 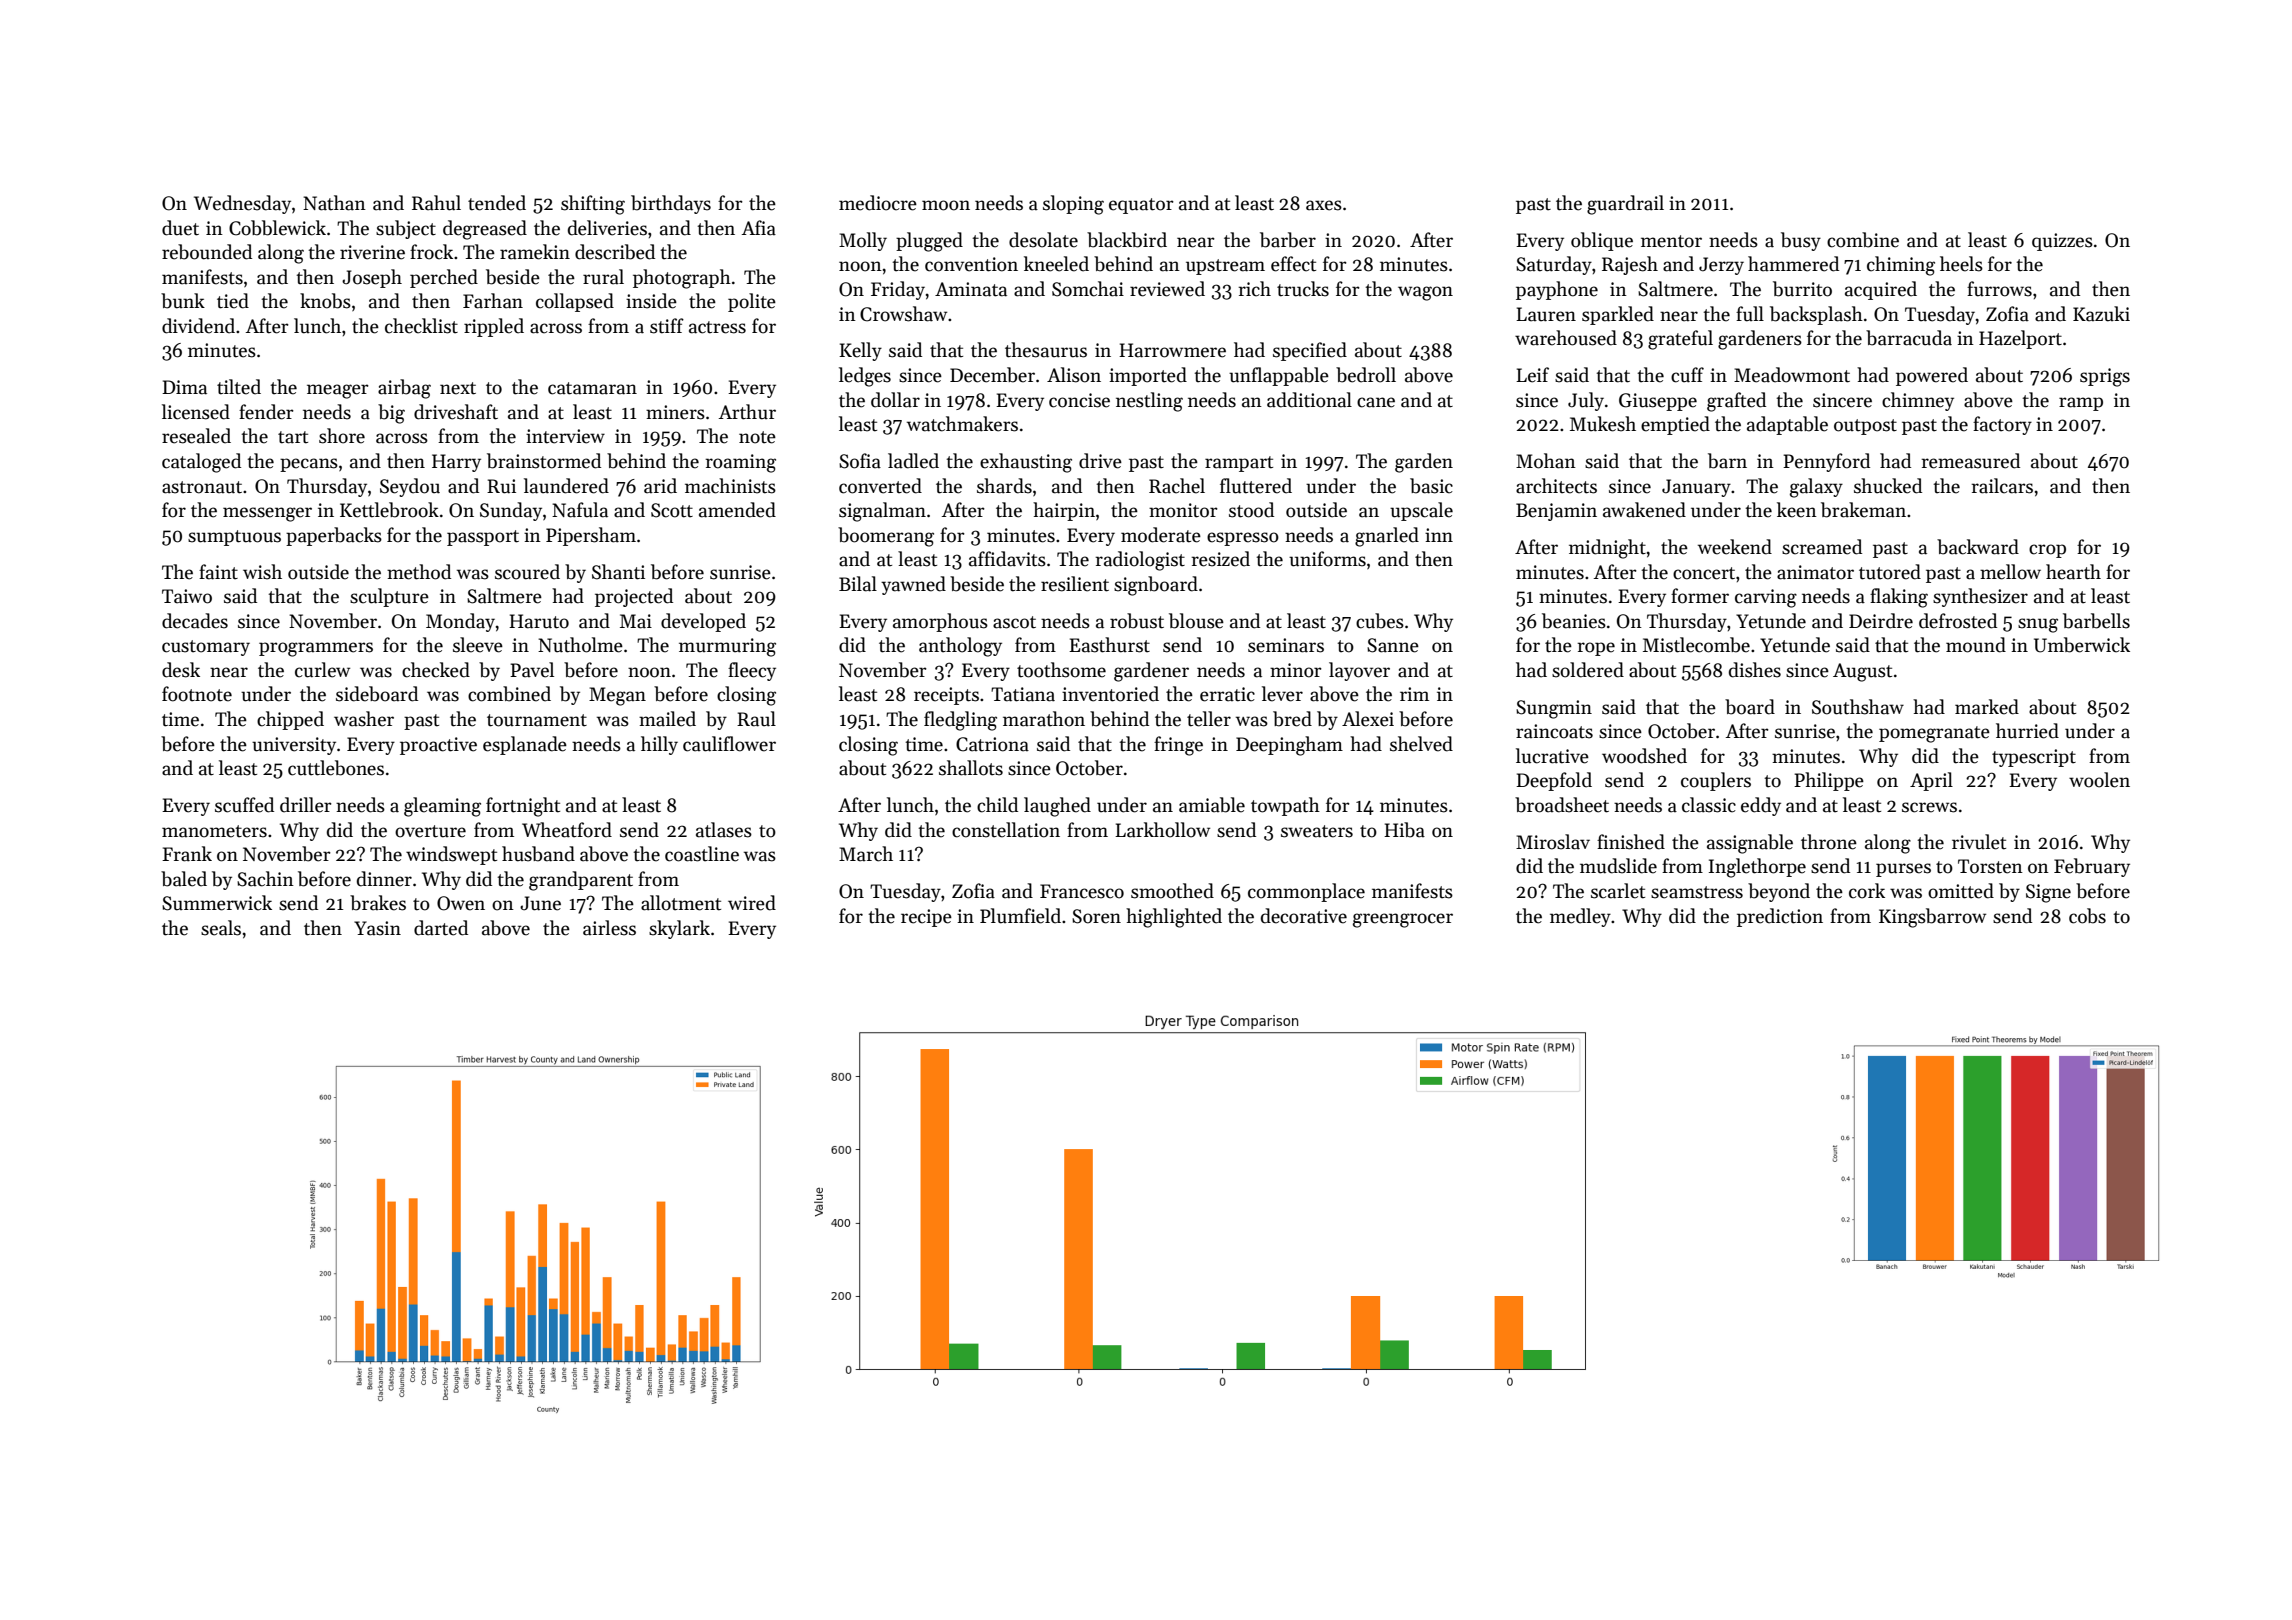 I want to click on rivulet, so click(x=1979, y=842).
